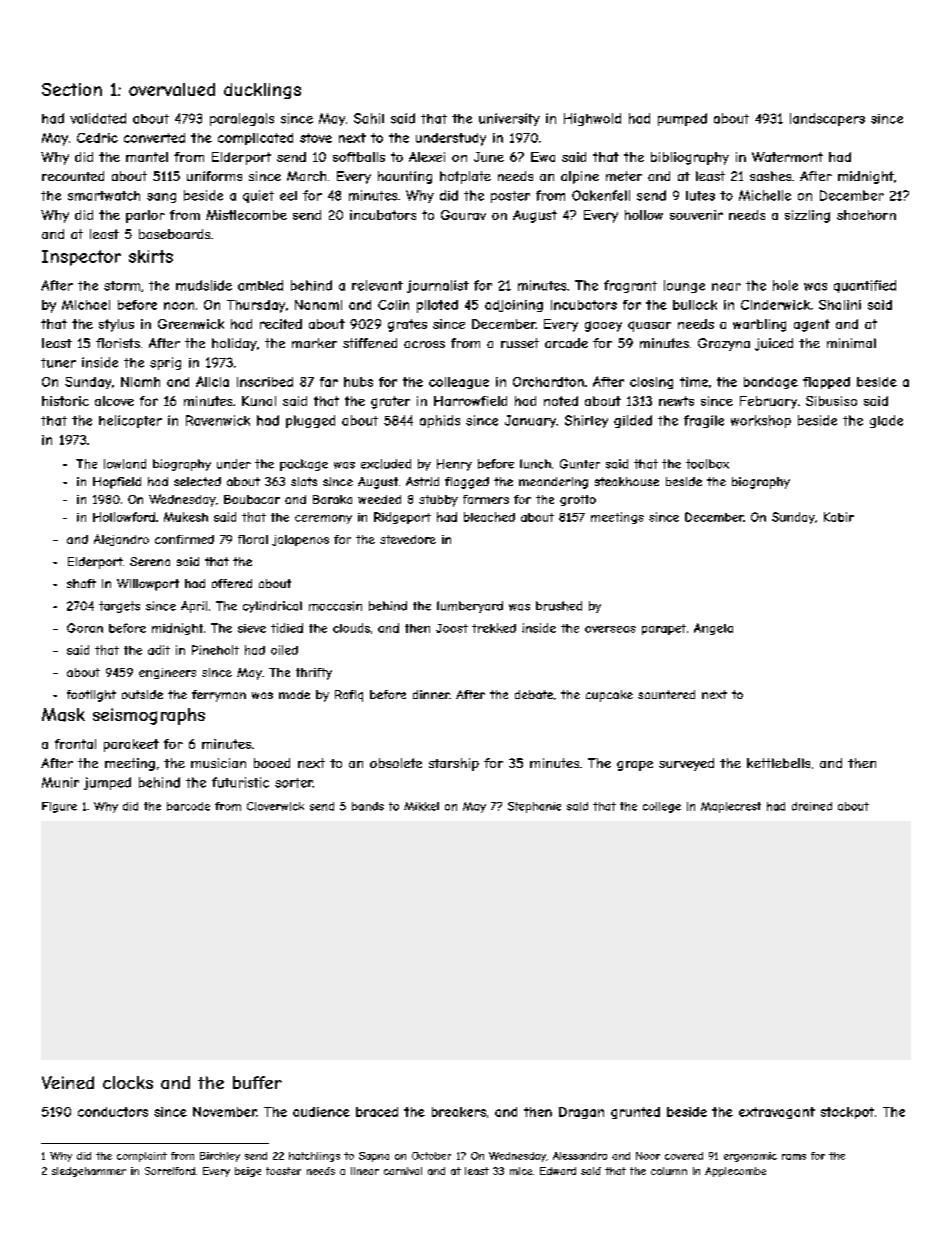  Describe the element at coordinates (300, 540) in the screenshot. I see `jalapenos` at that location.
